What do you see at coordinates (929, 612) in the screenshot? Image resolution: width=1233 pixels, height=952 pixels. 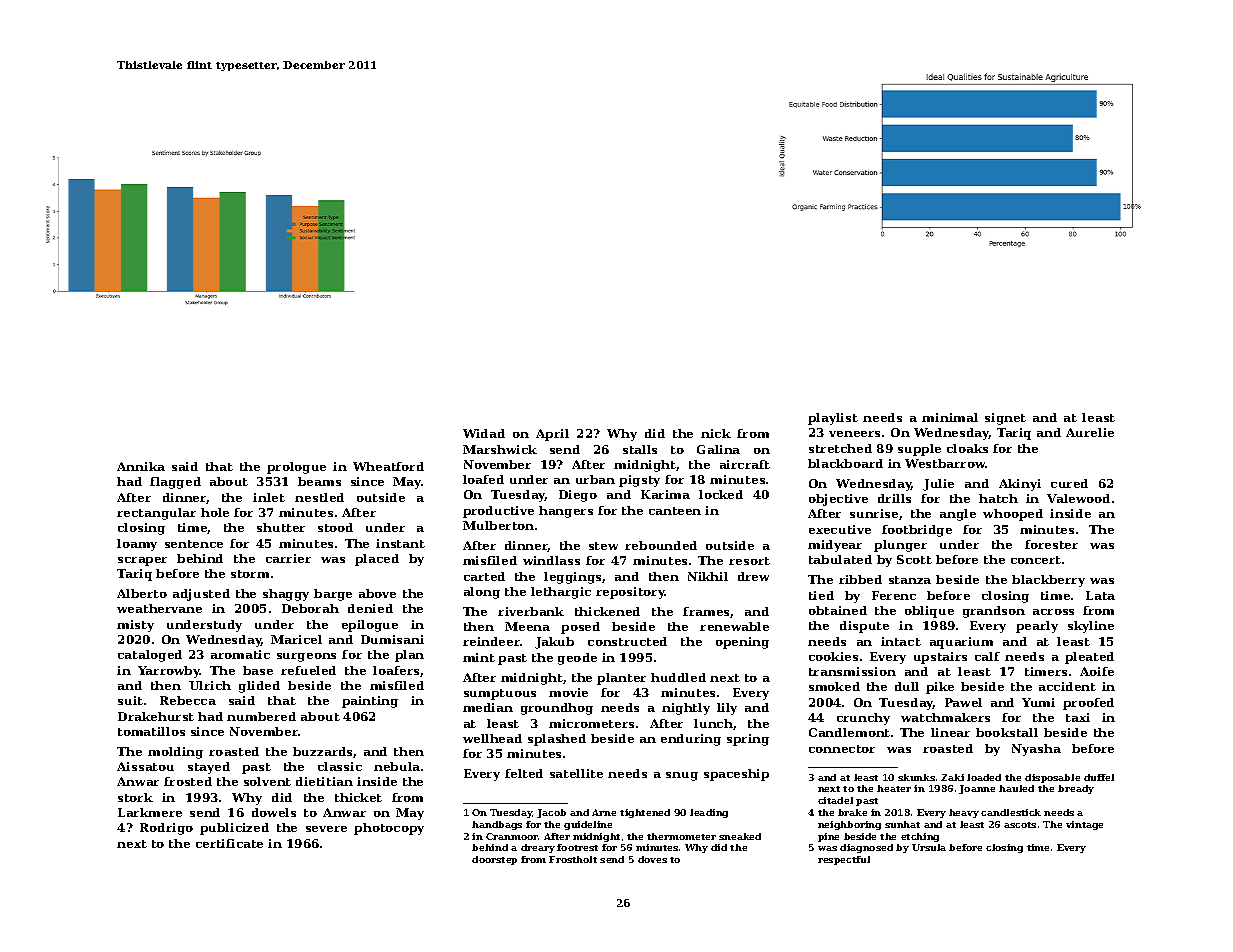 I see `oblique` at bounding box center [929, 612].
